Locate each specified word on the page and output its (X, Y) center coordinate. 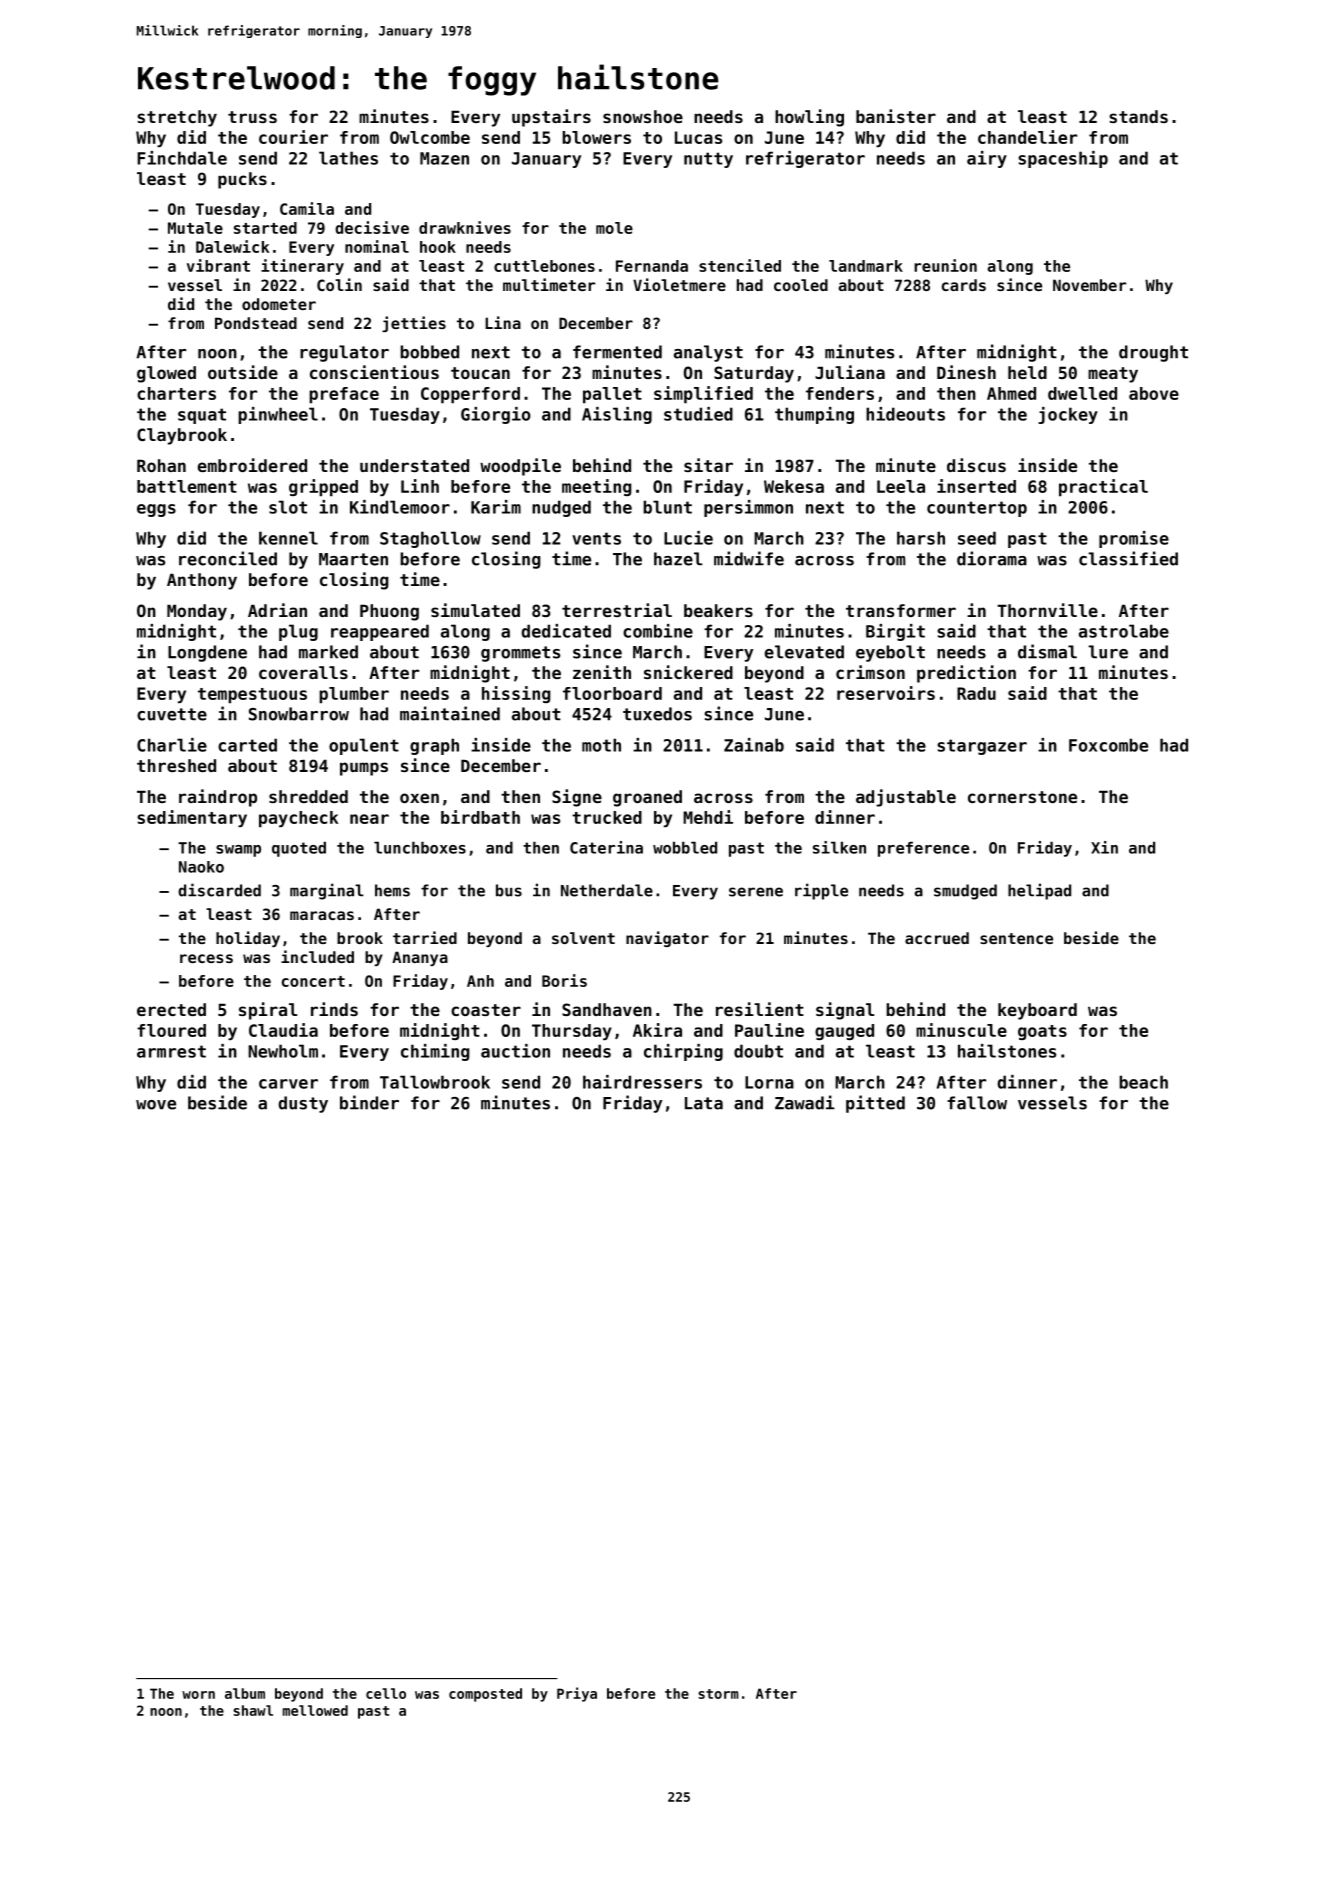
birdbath (480, 817)
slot (288, 507)
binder (369, 1102)
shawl (253, 1710)
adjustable (906, 798)
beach (1143, 1082)
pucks (242, 180)
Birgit (895, 632)
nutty (708, 160)
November (1089, 285)
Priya (577, 1694)
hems (392, 890)
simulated (475, 610)
